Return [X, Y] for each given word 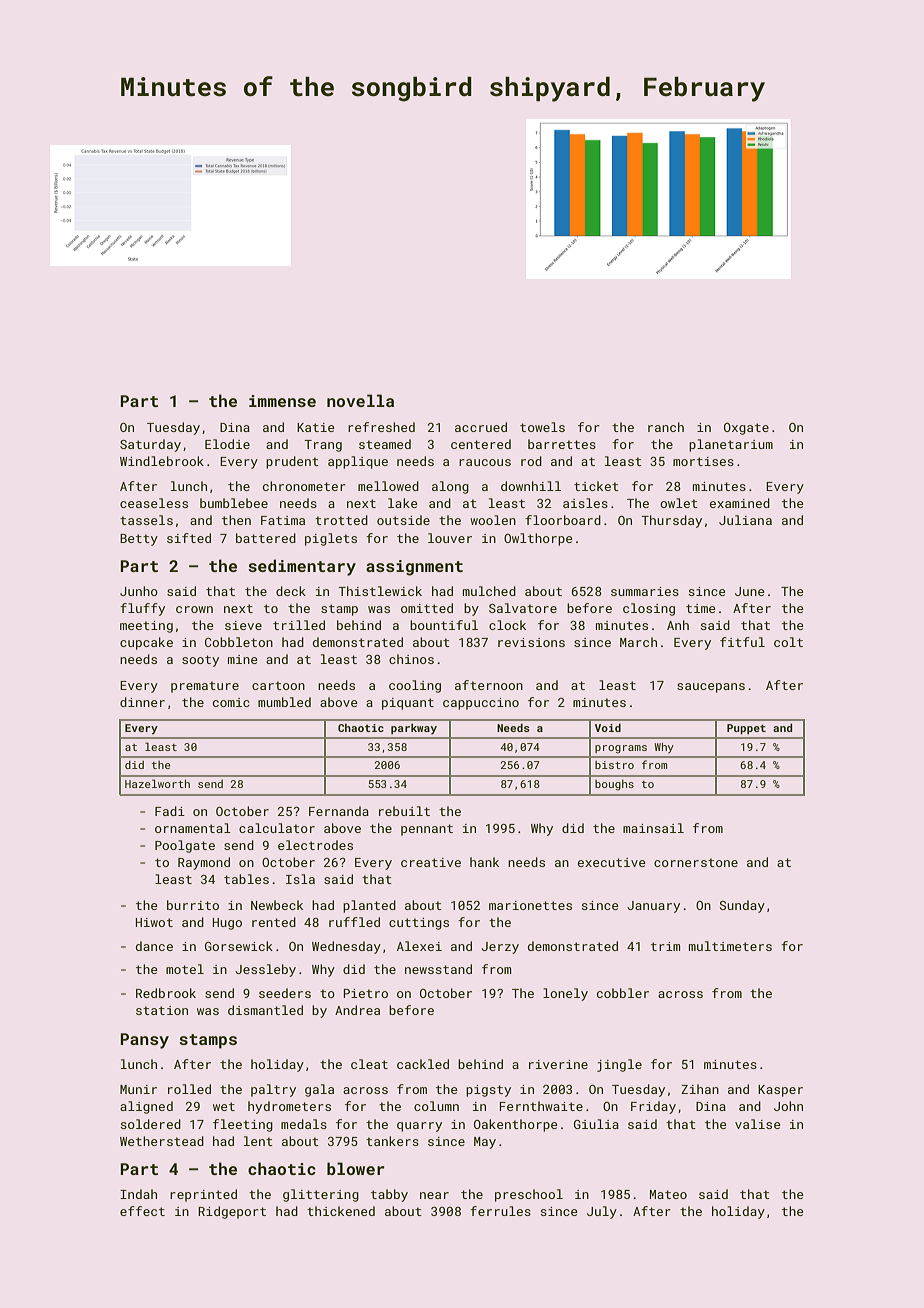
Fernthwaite [541, 1106]
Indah [138, 1194]
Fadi [170, 811]
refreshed [381, 427]
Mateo [668, 1194]
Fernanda [339, 811]
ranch [666, 427]
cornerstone [696, 862]
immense [282, 401]
